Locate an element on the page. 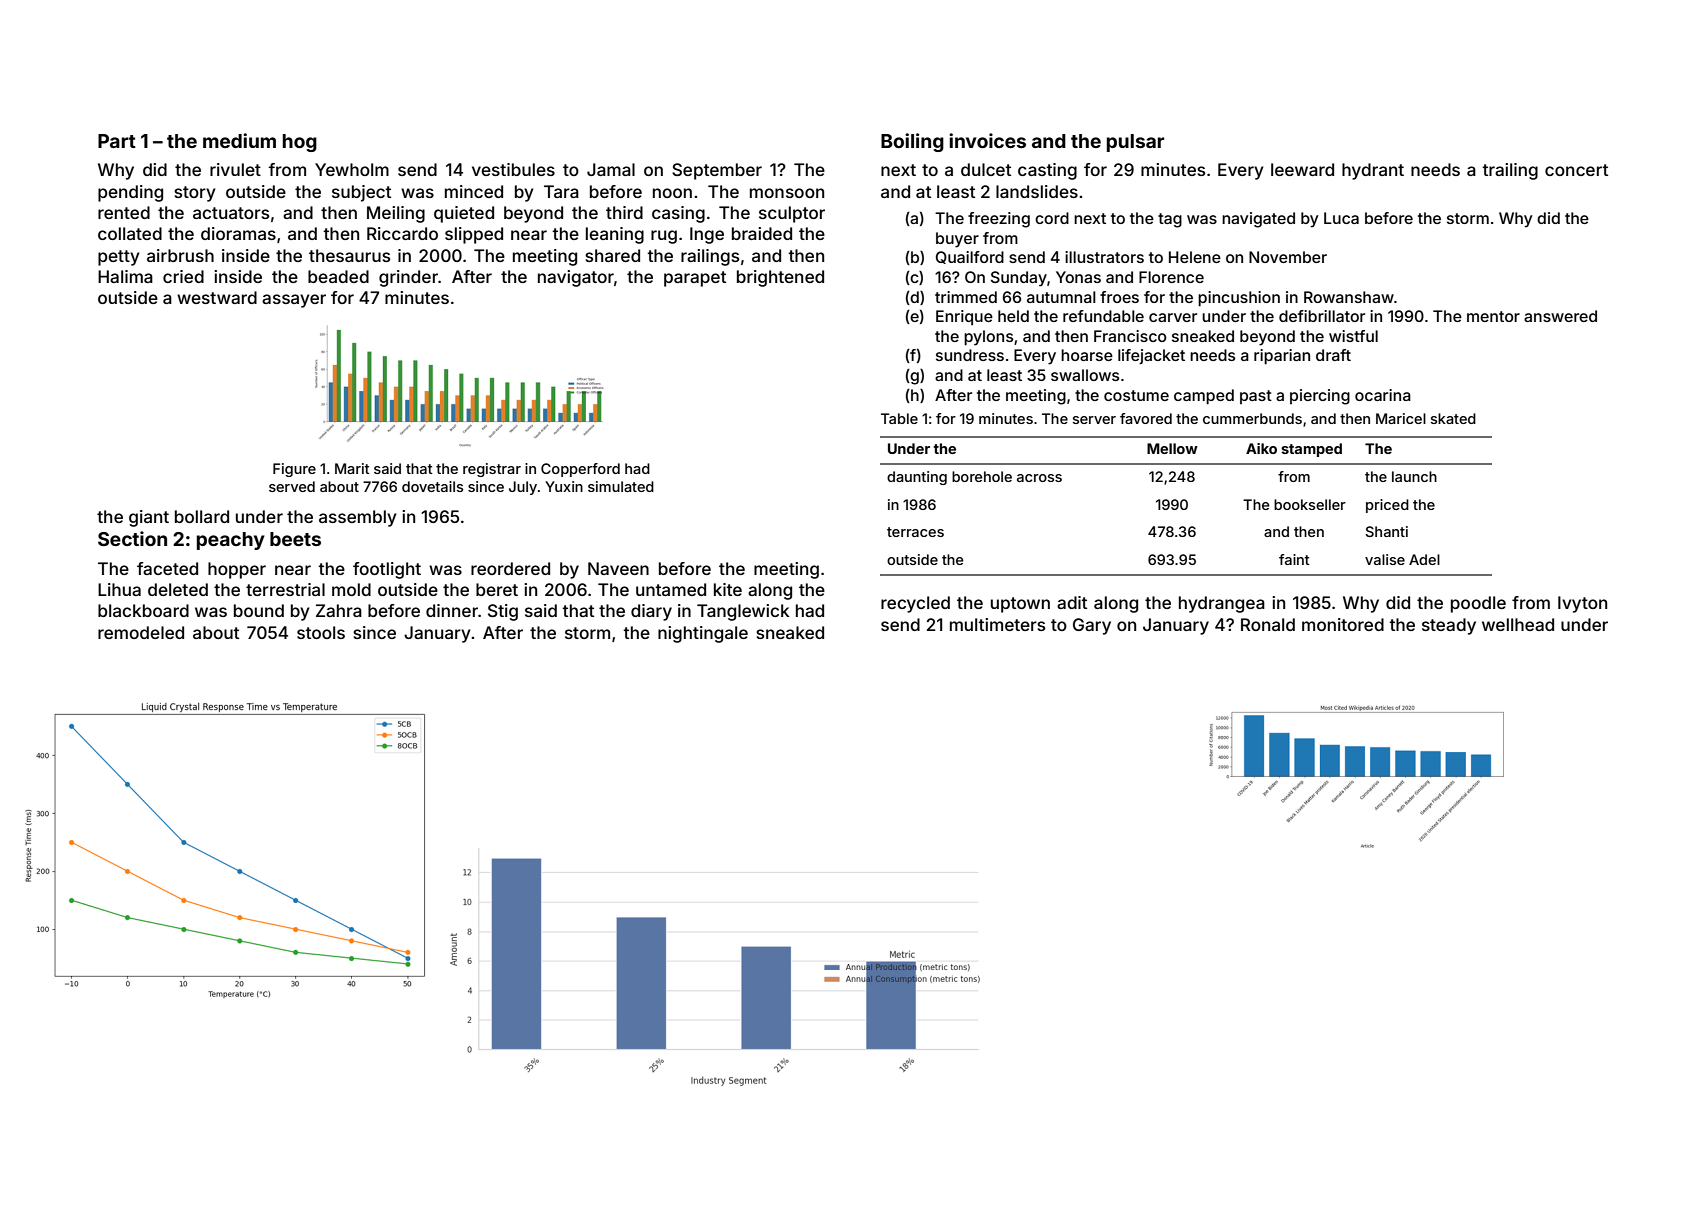 This image has height=1206, width=1706. server is located at coordinates (1094, 420).
